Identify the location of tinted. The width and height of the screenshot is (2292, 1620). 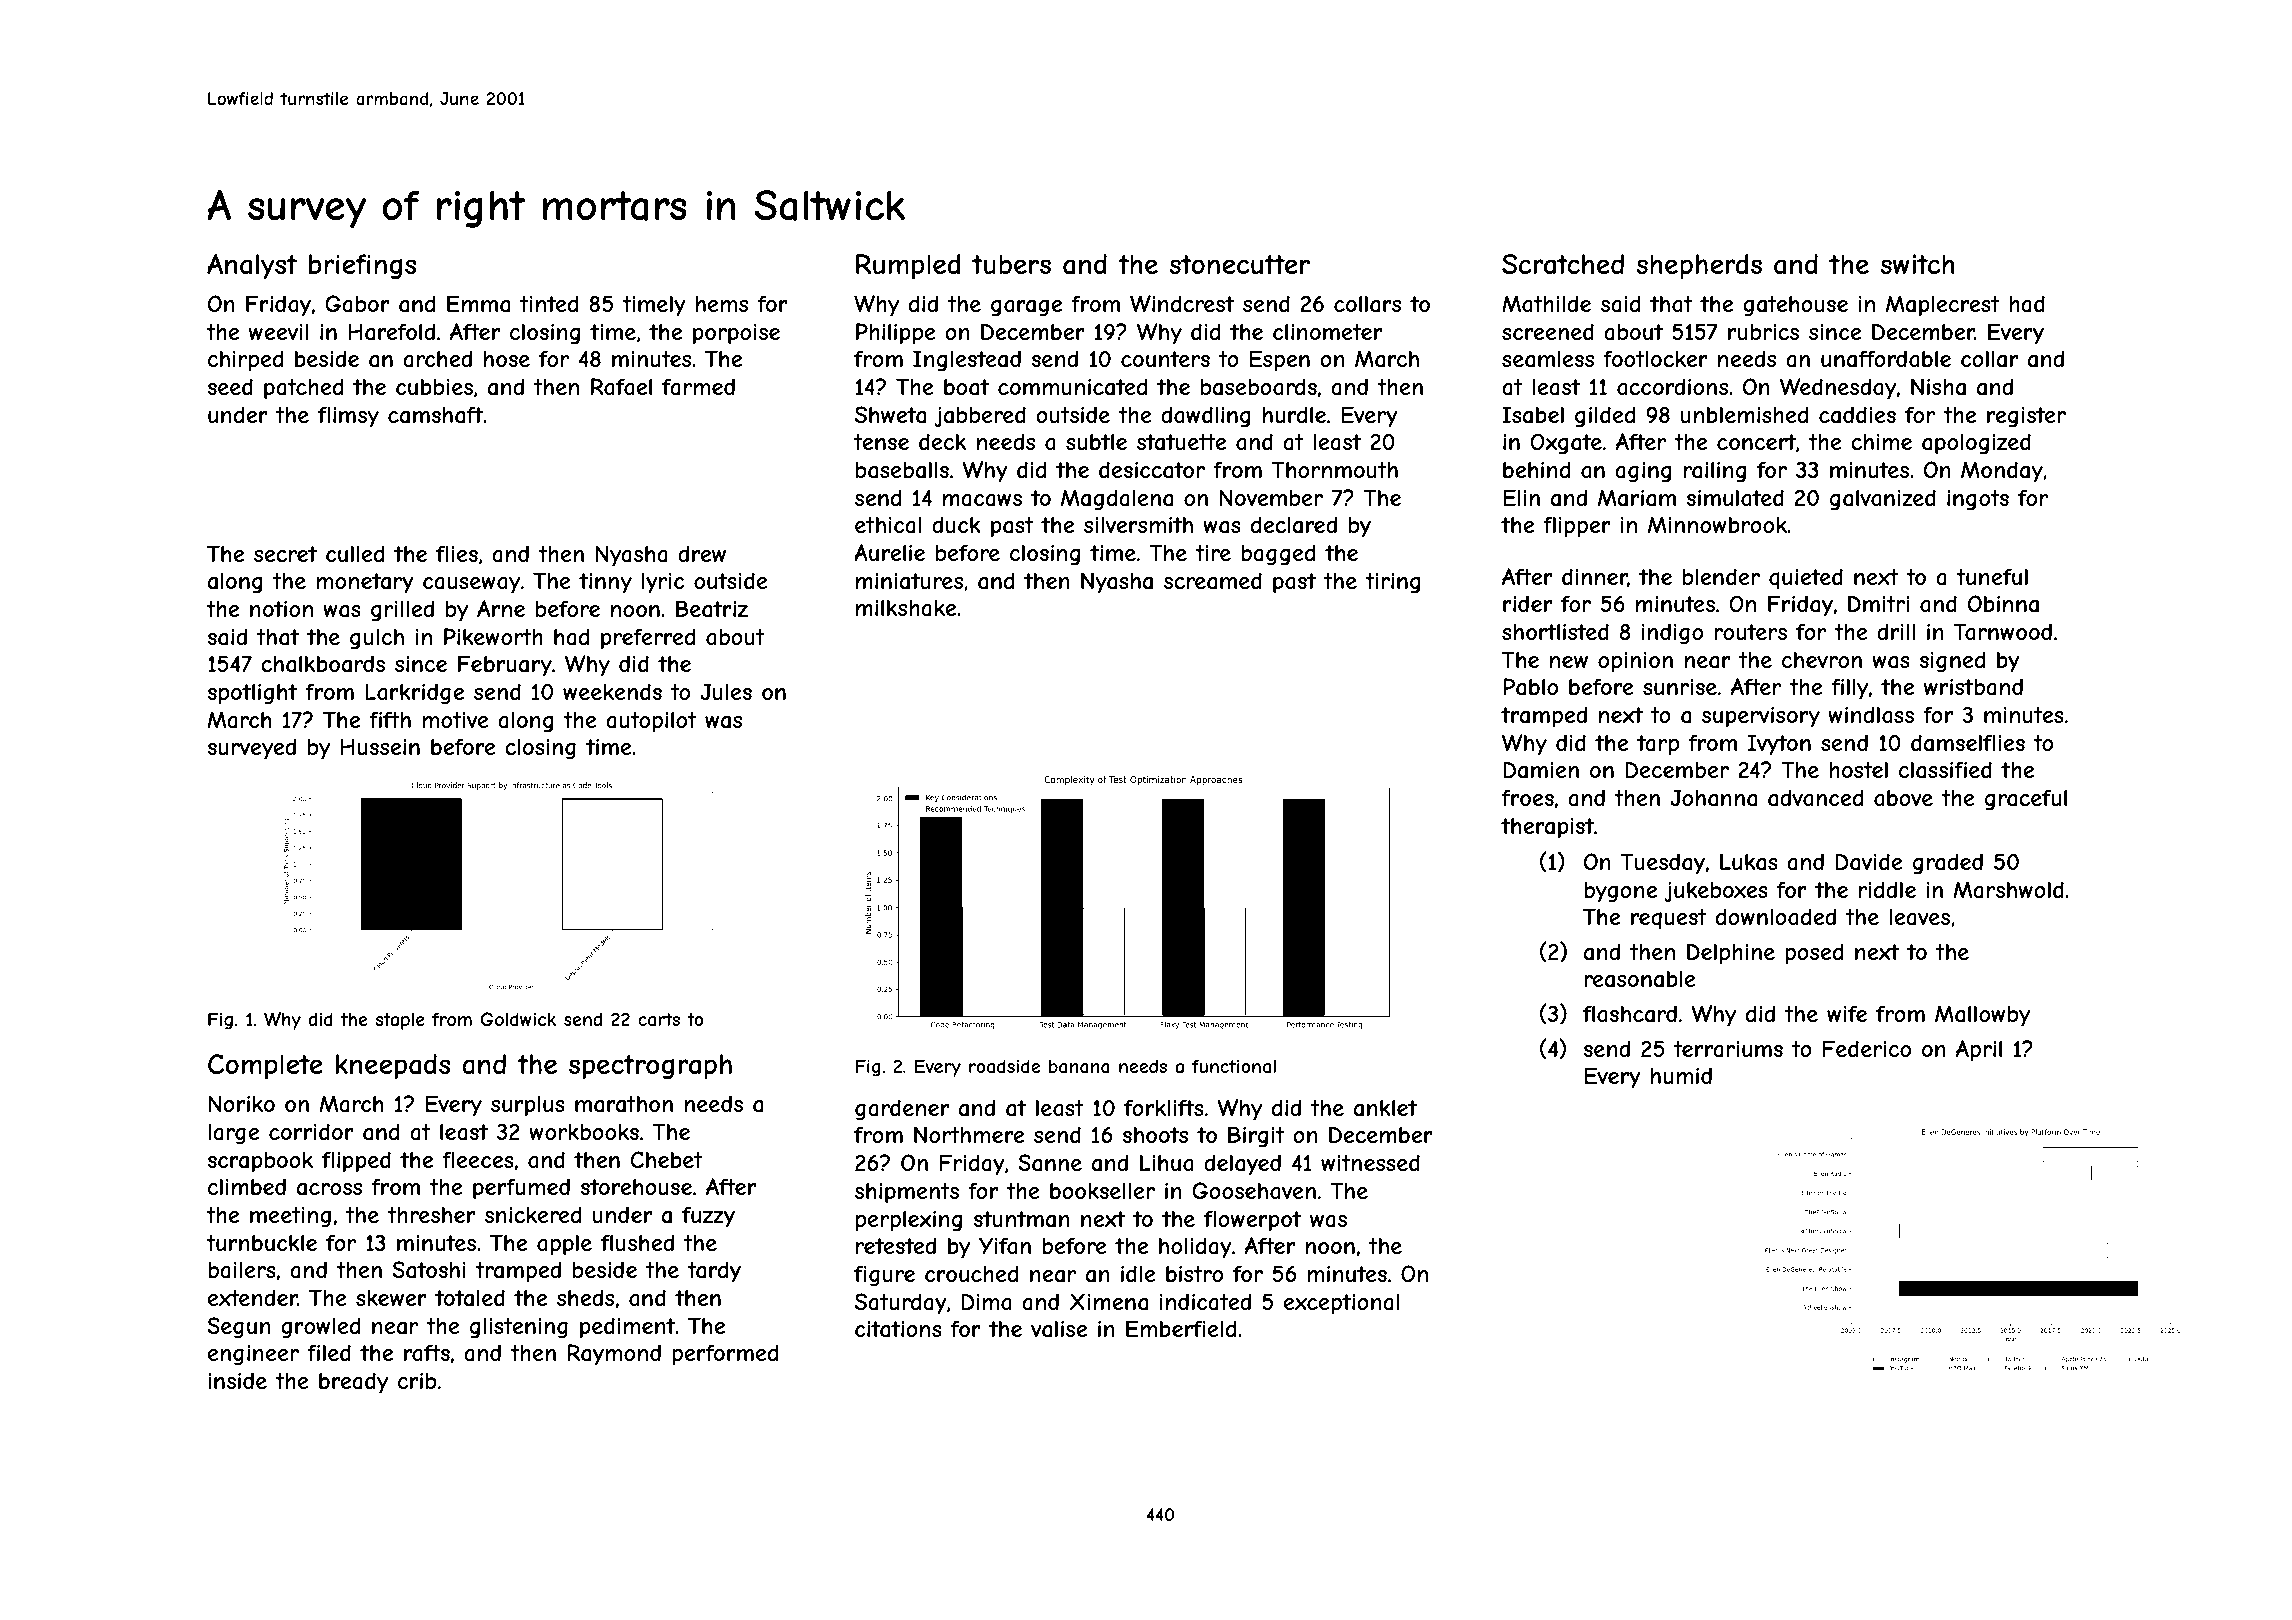
(549, 303).
